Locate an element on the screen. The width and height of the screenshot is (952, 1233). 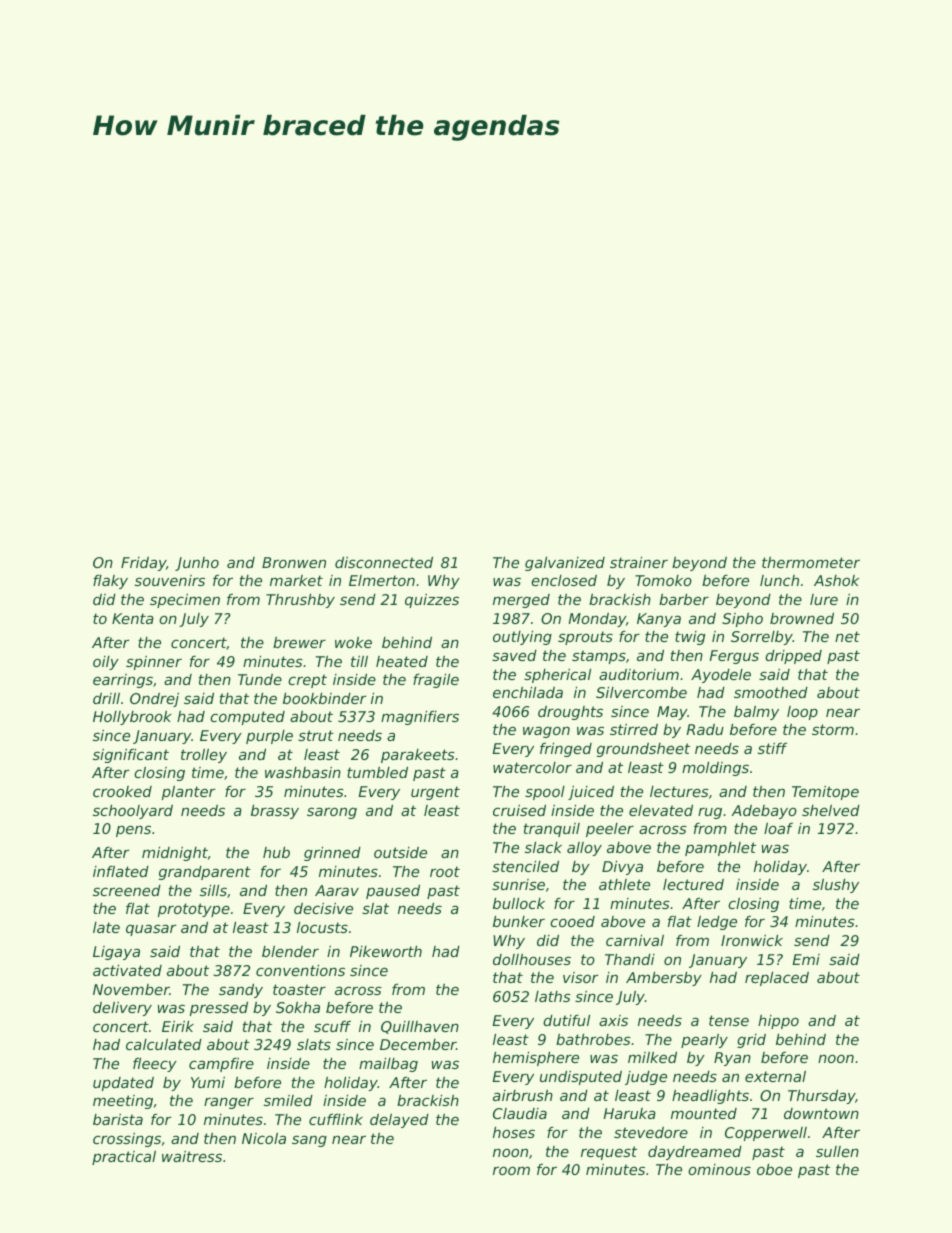
campfire is located at coordinates (221, 1065).
